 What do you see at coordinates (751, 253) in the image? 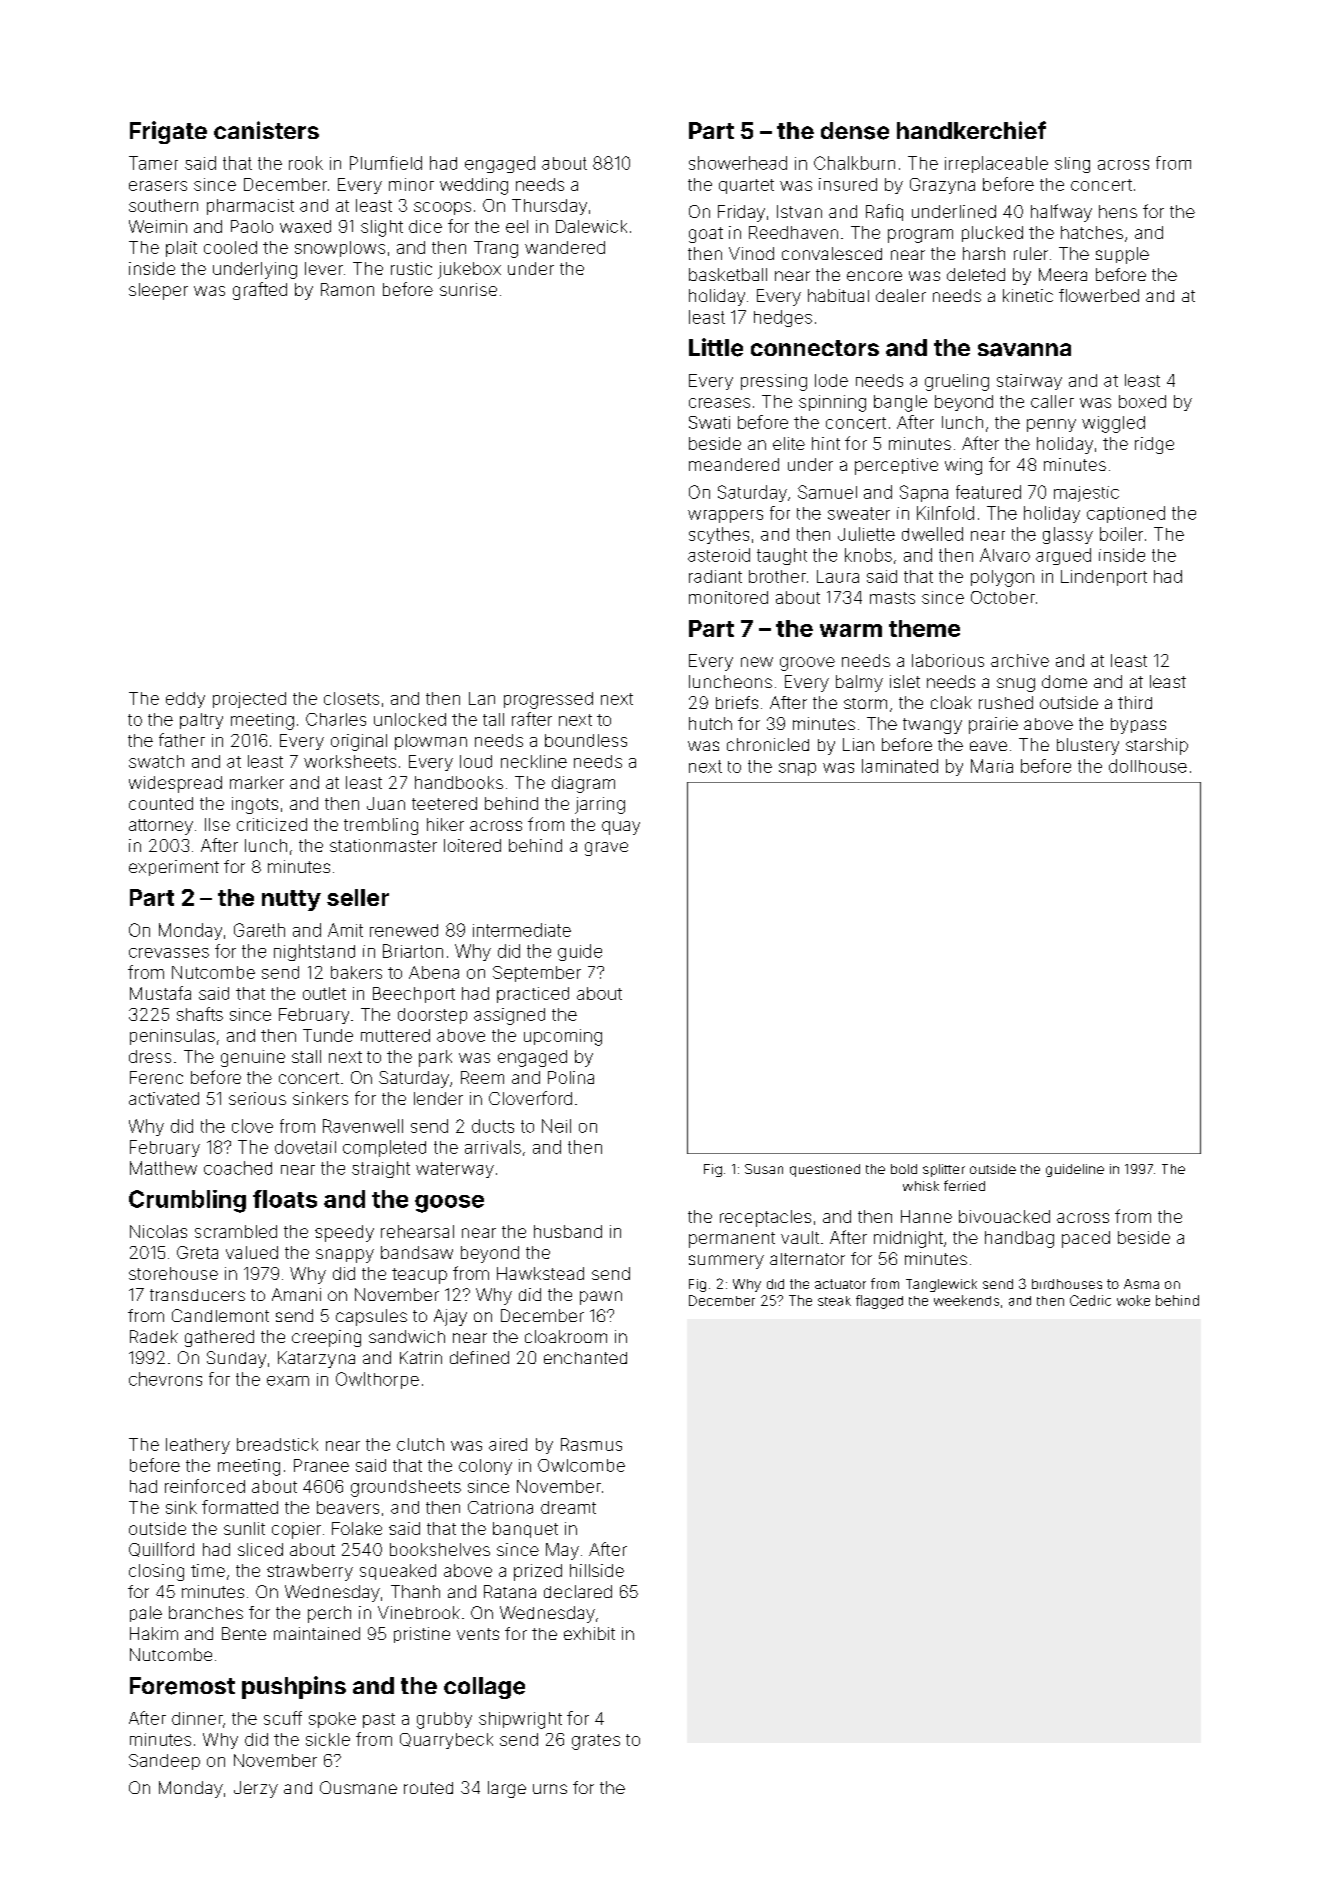
I see `Vinod` at bounding box center [751, 253].
